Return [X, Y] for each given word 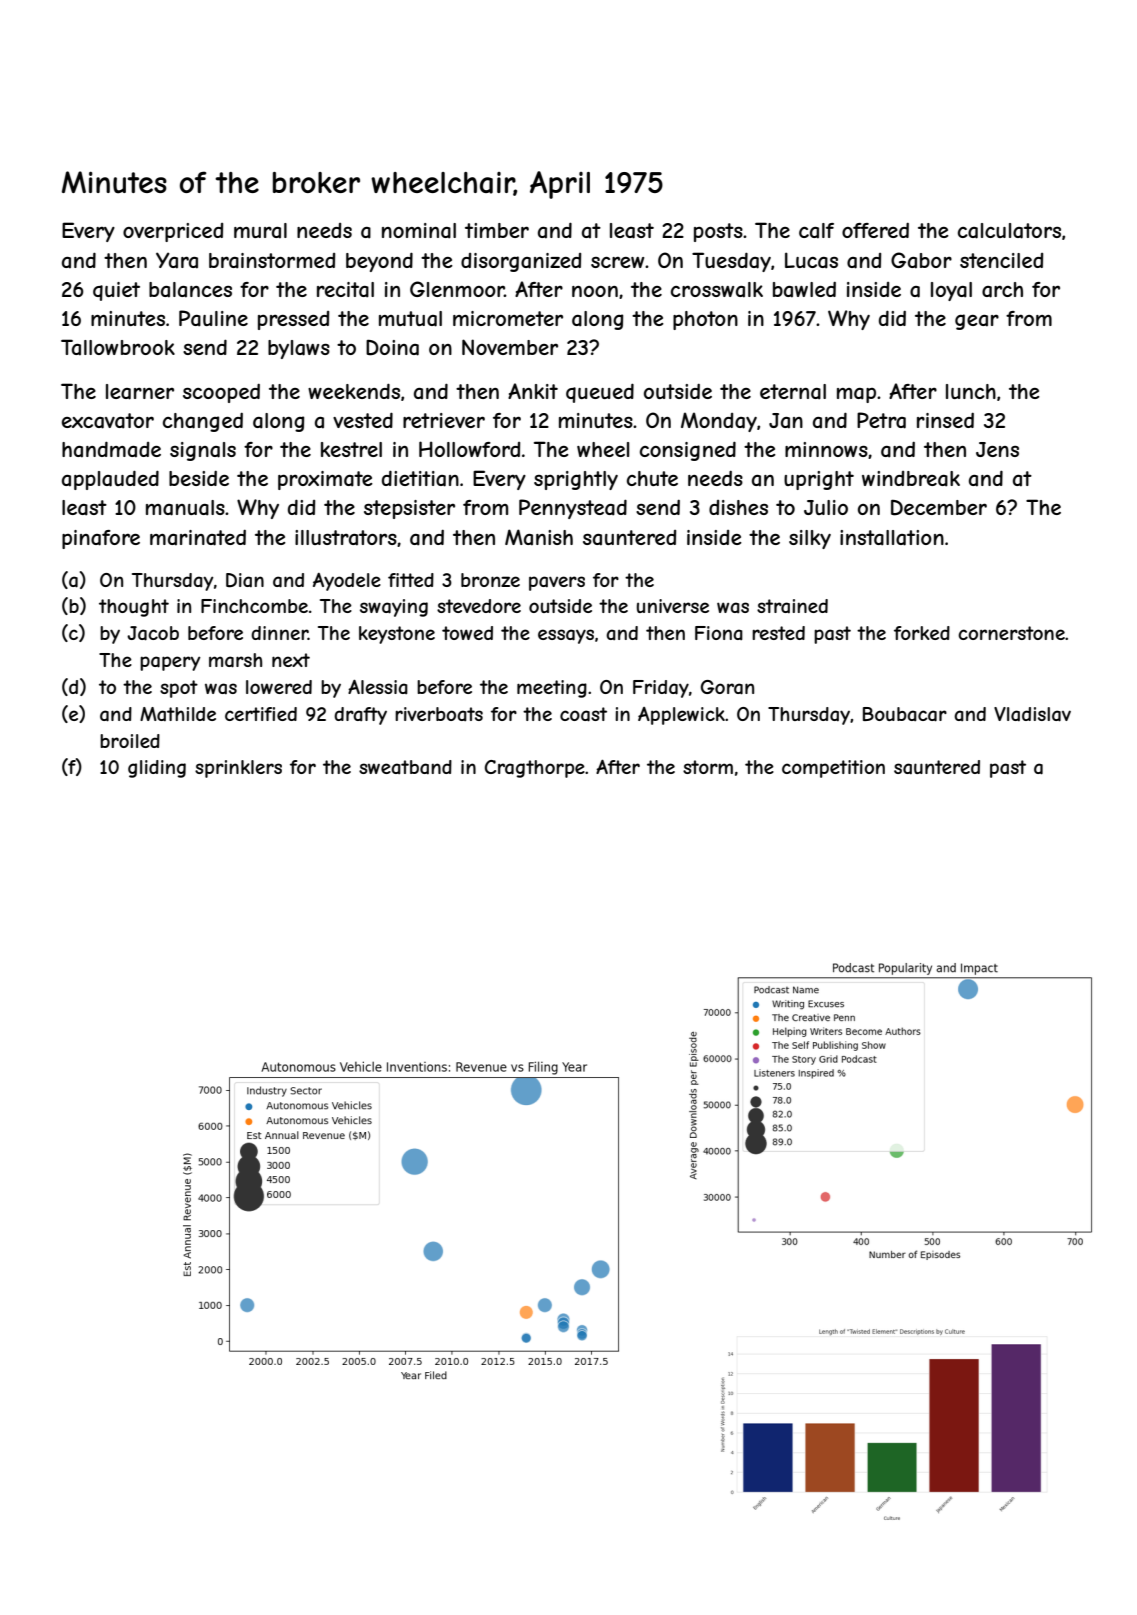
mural [260, 231]
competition [833, 769]
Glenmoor [457, 289]
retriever [444, 420]
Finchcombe [254, 606]
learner [140, 392]
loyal [951, 291]
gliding [157, 769]
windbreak [911, 479]
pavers [557, 583]
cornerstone [1011, 633]
